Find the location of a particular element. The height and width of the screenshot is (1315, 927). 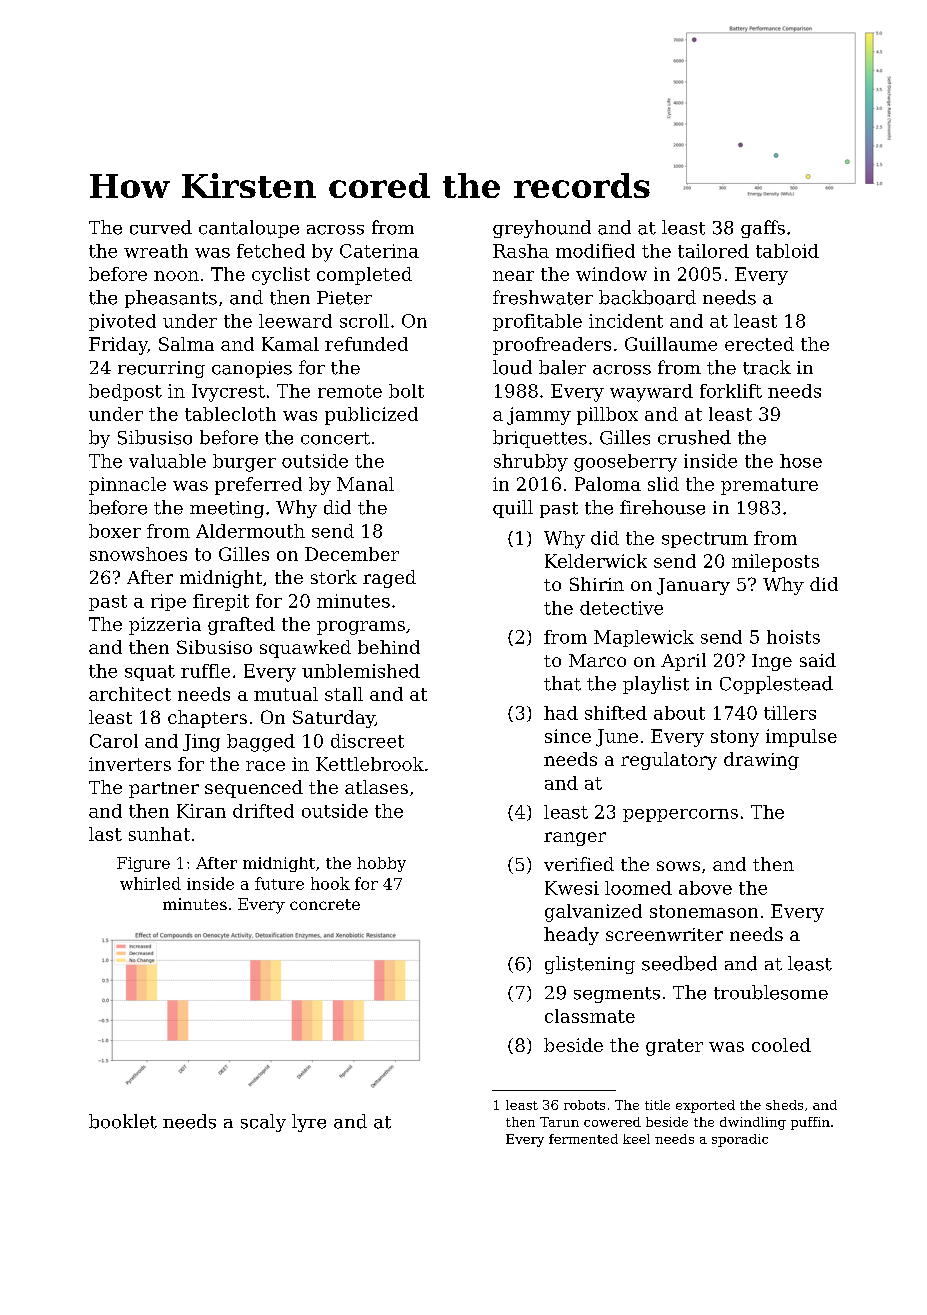

impulse is located at coordinates (801, 738).
